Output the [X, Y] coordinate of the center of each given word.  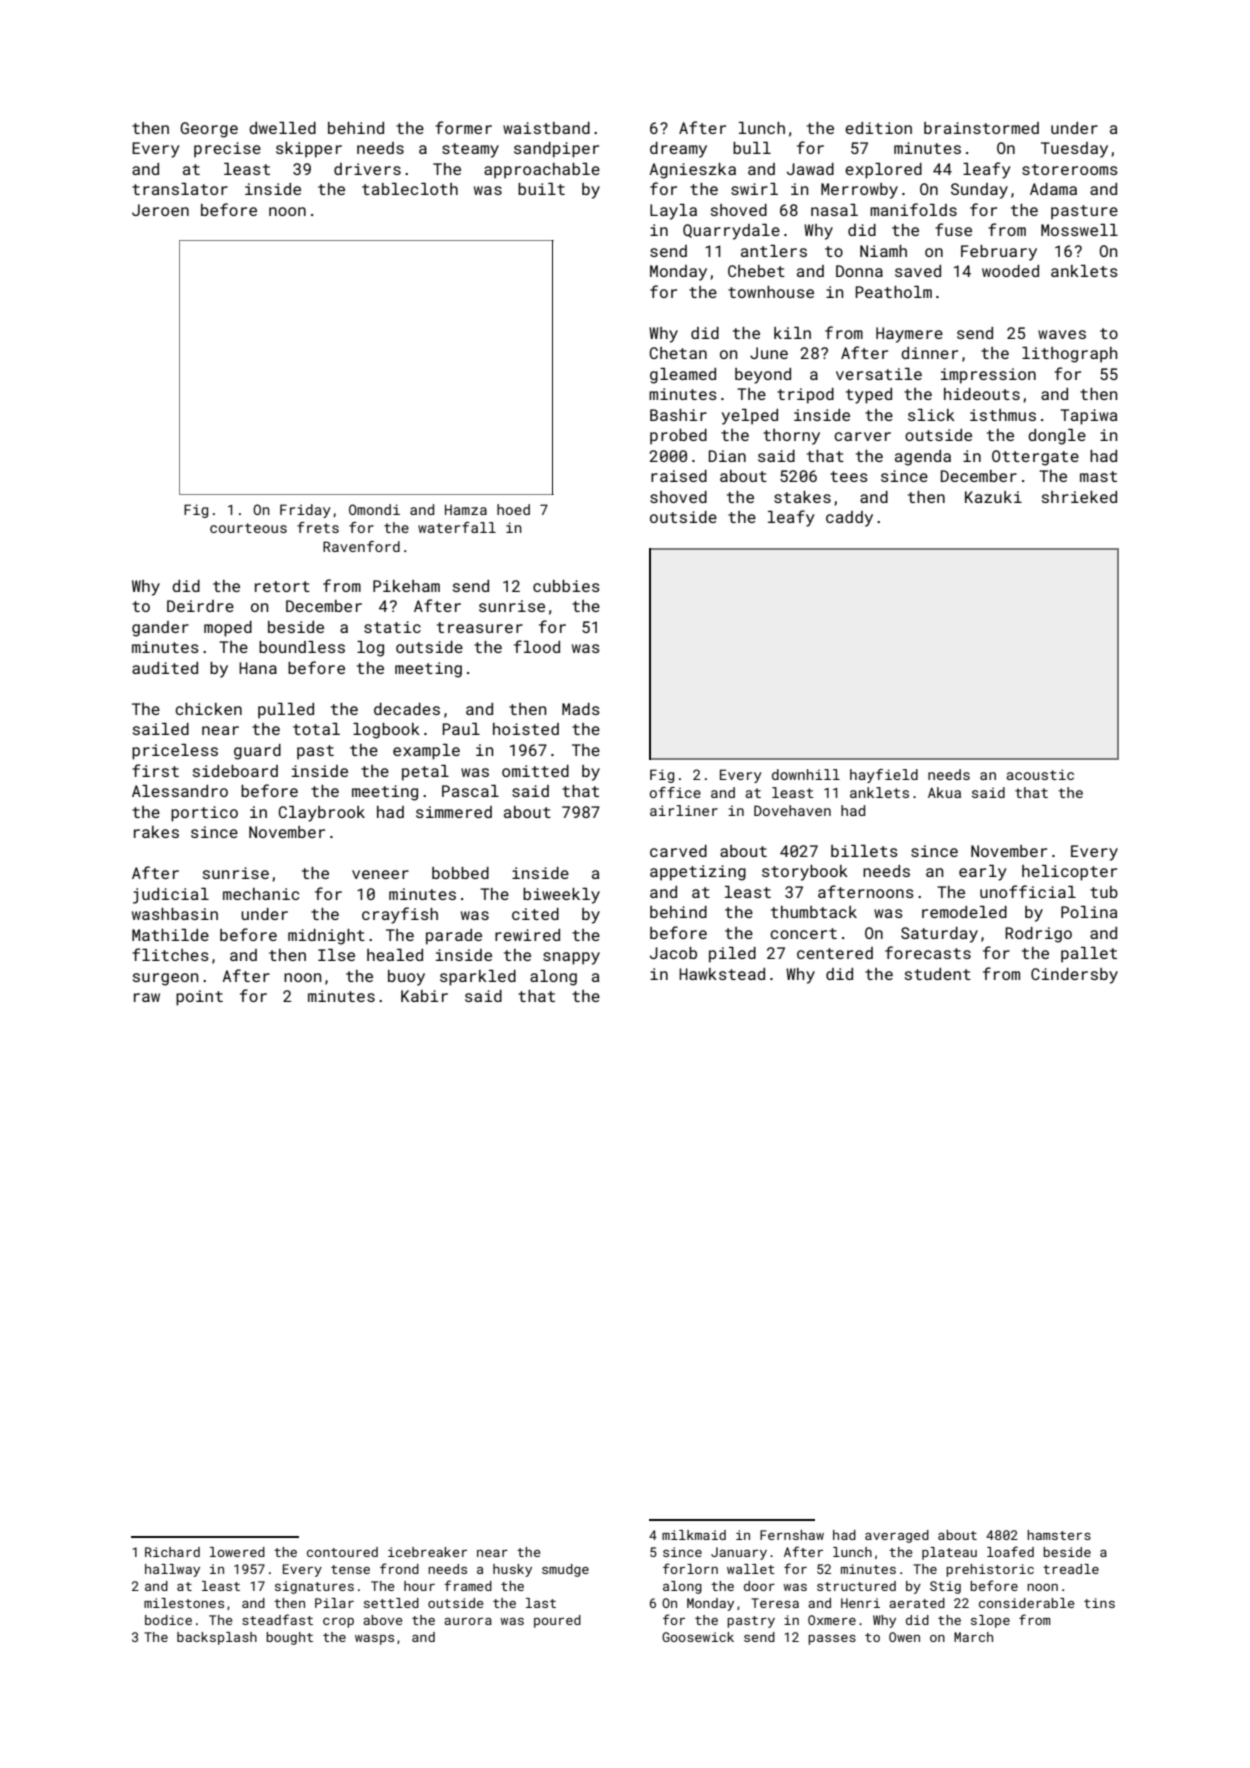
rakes [156, 832]
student [938, 974]
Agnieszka [692, 171]
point [199, 998]
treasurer [480, 627]
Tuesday [1074, 150]
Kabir [424, 996]
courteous [248, 528]
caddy [849, 519]
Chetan [678, 353]
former [463, 127]
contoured [342, 1552]
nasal [834, 210]
